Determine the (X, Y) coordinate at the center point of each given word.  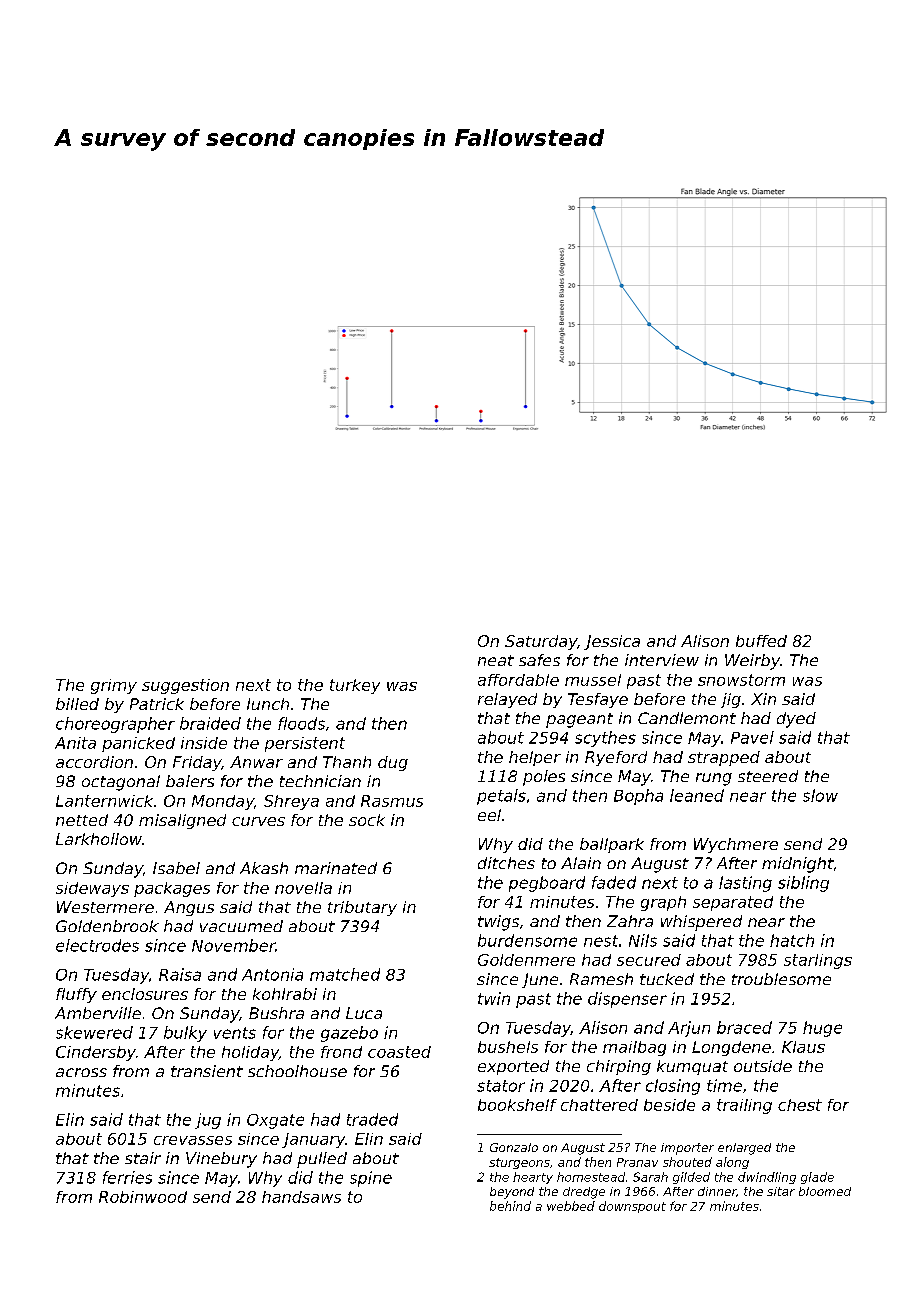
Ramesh (601, 979)
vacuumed (241, 926)
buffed (761, 641)
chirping (619, 1067)
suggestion (185, 686)
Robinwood (143, 1197)
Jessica (612, 642)
